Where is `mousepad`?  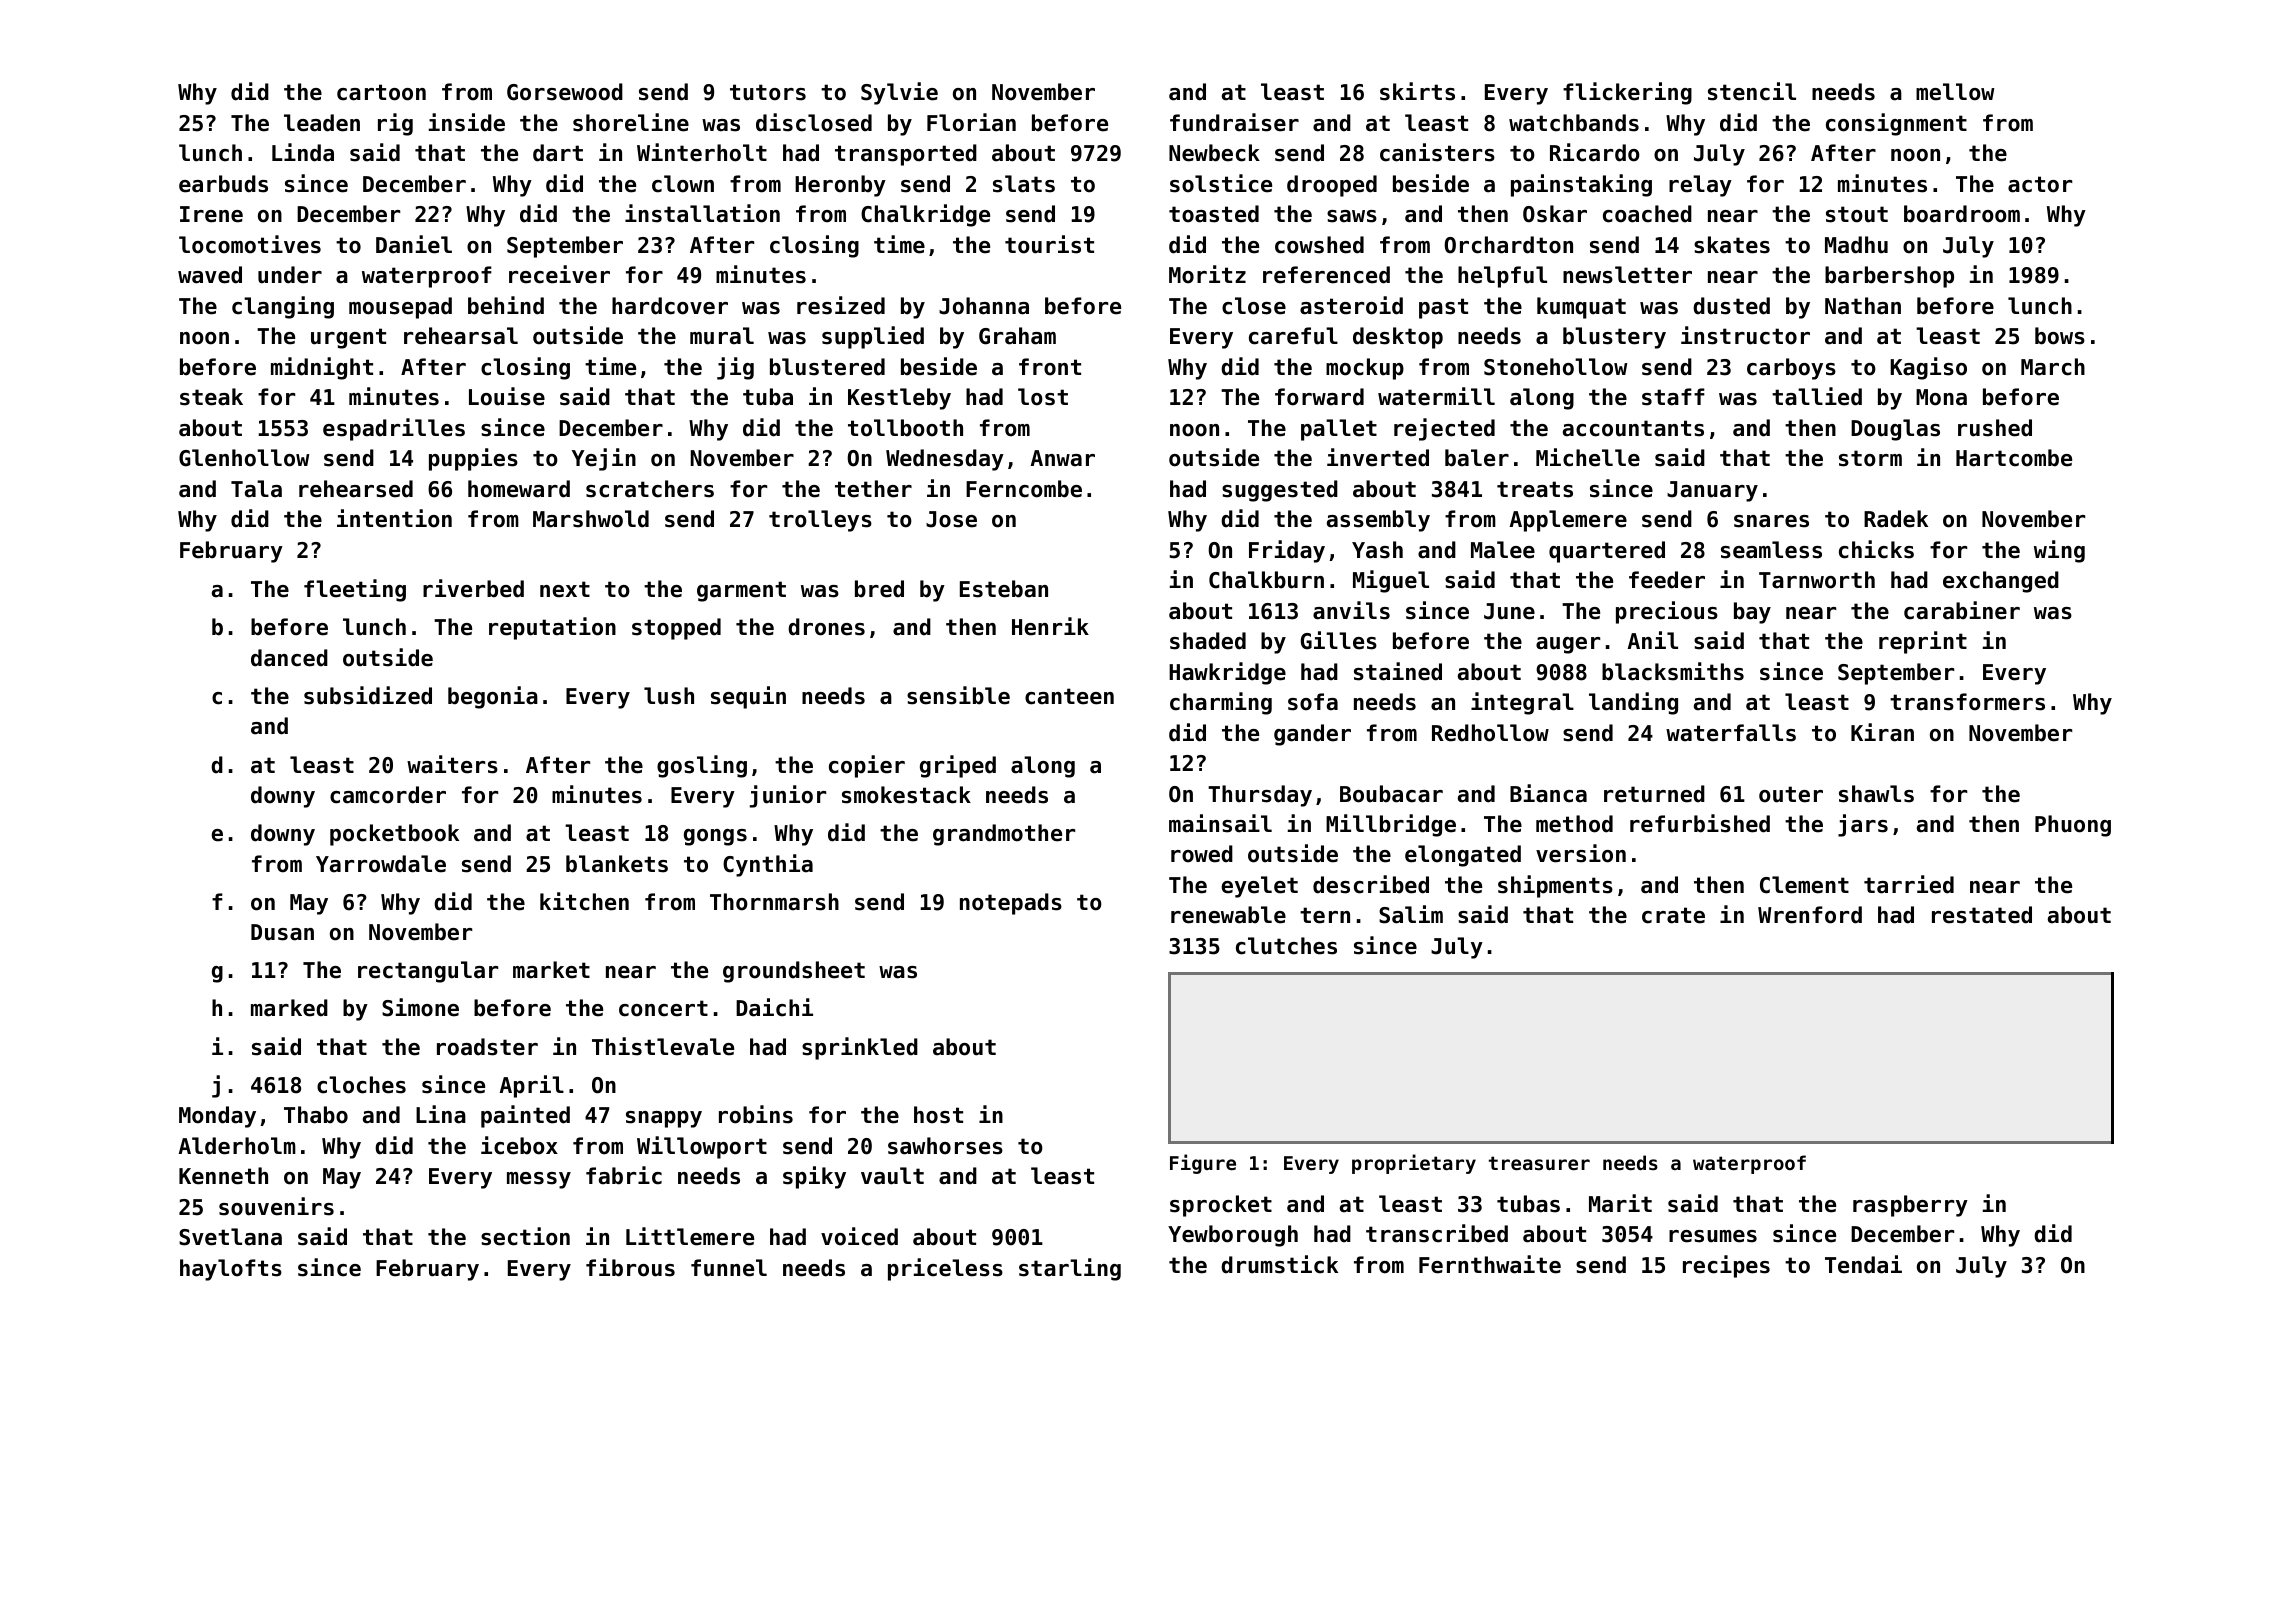 mousepad is located at coordinates (400, 308).
